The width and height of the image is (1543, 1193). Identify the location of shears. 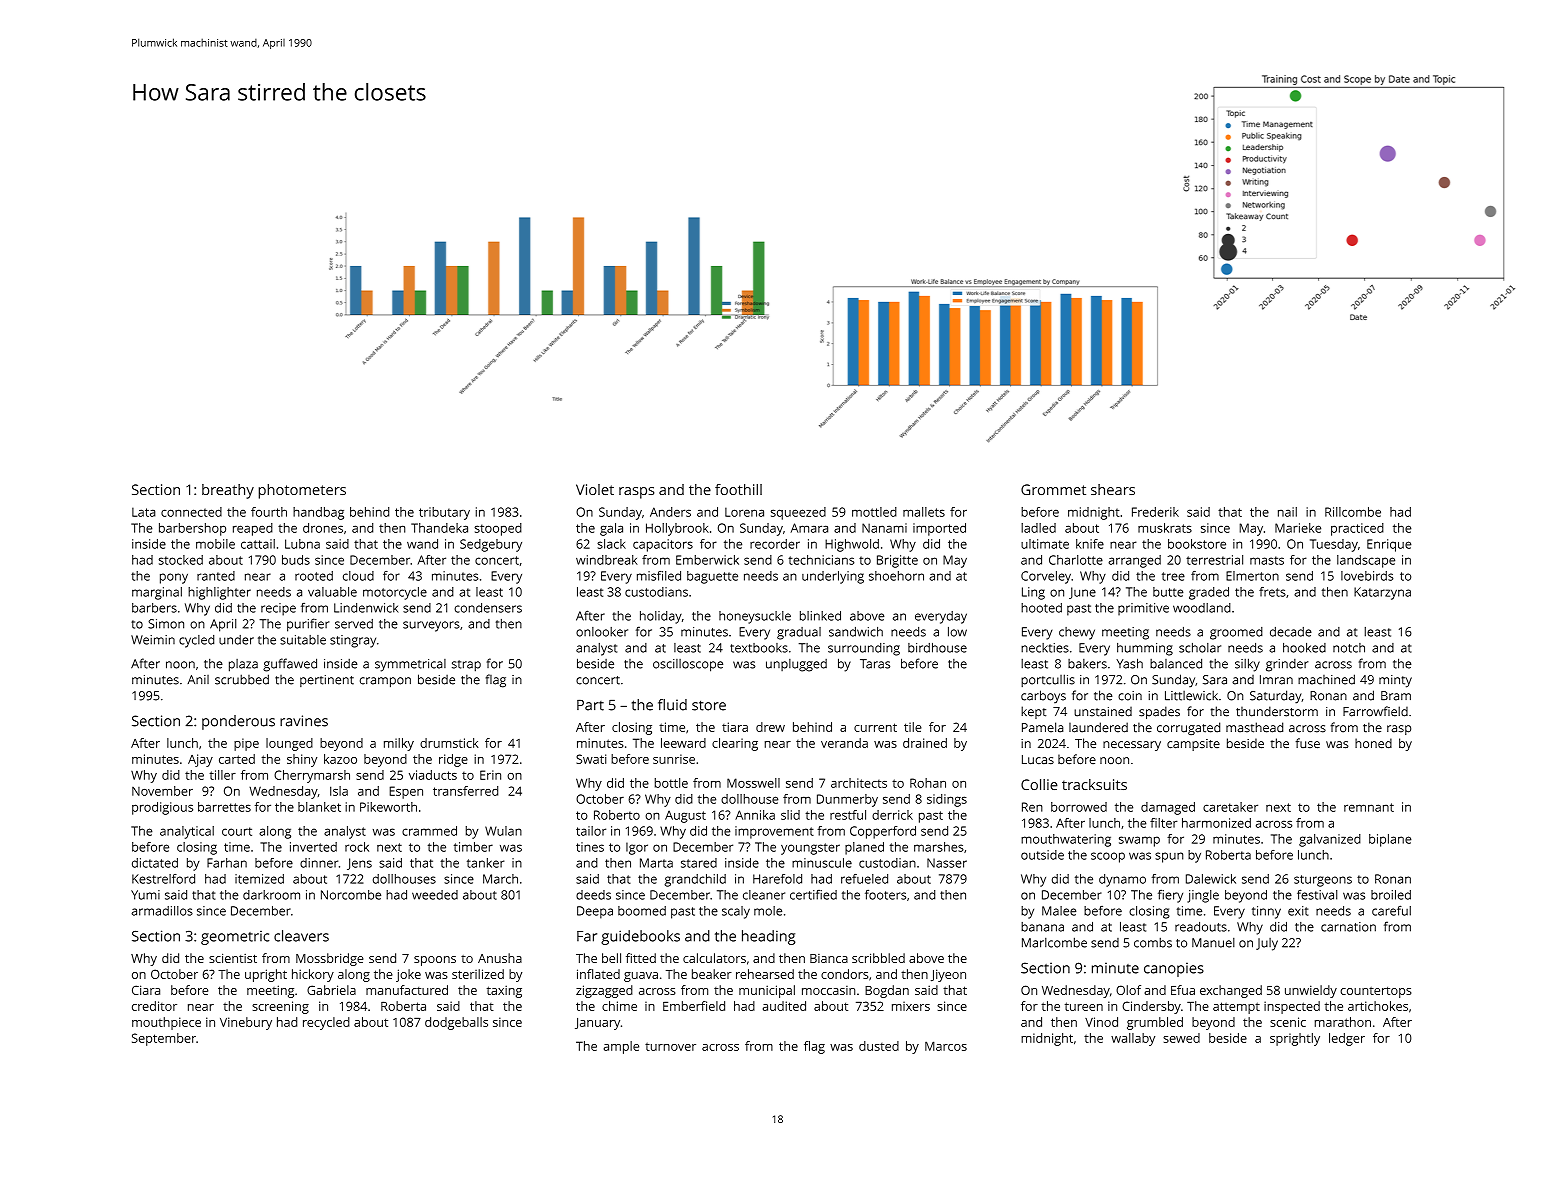
(1113, 489).
